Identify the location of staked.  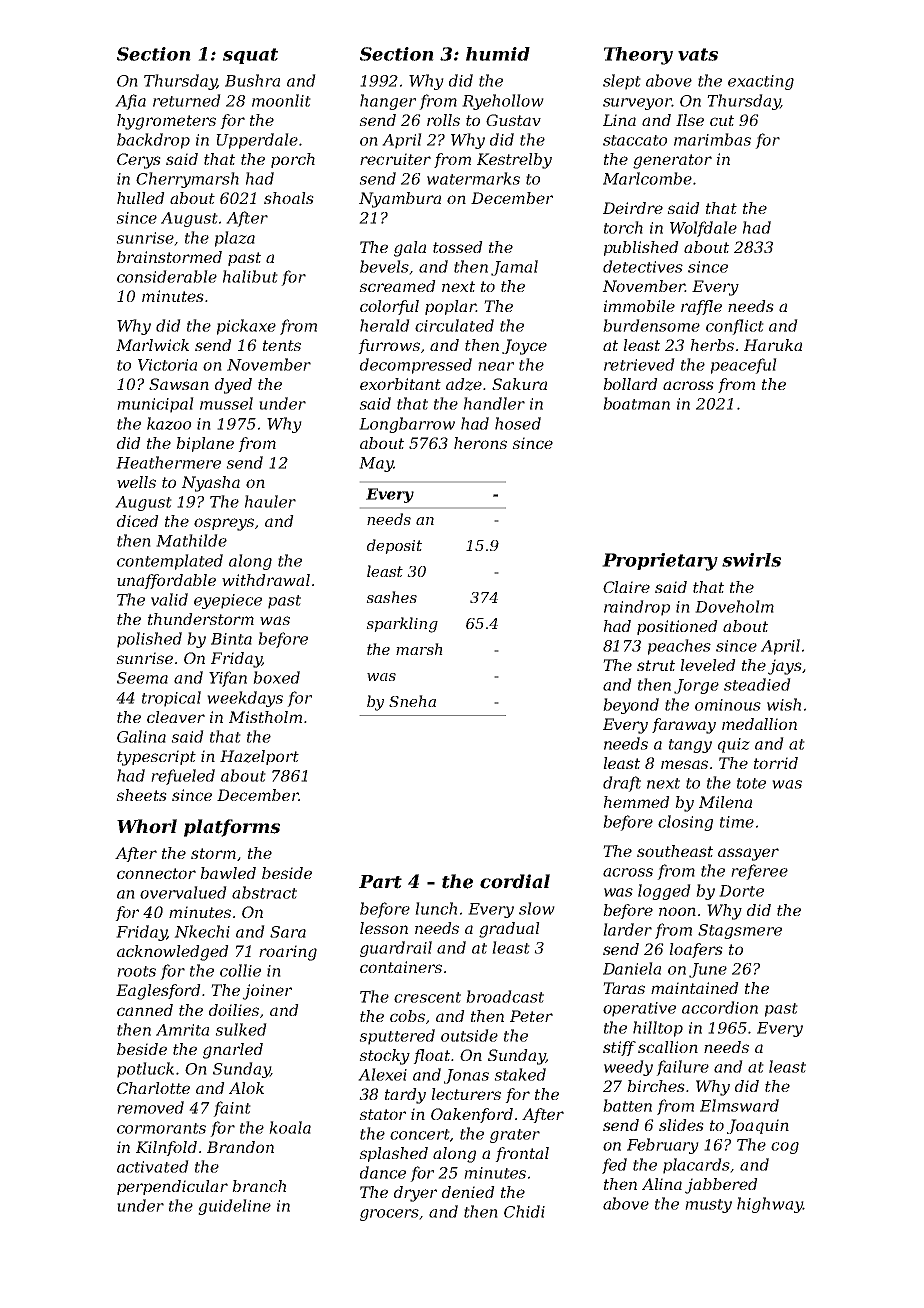
(520, 1074).
